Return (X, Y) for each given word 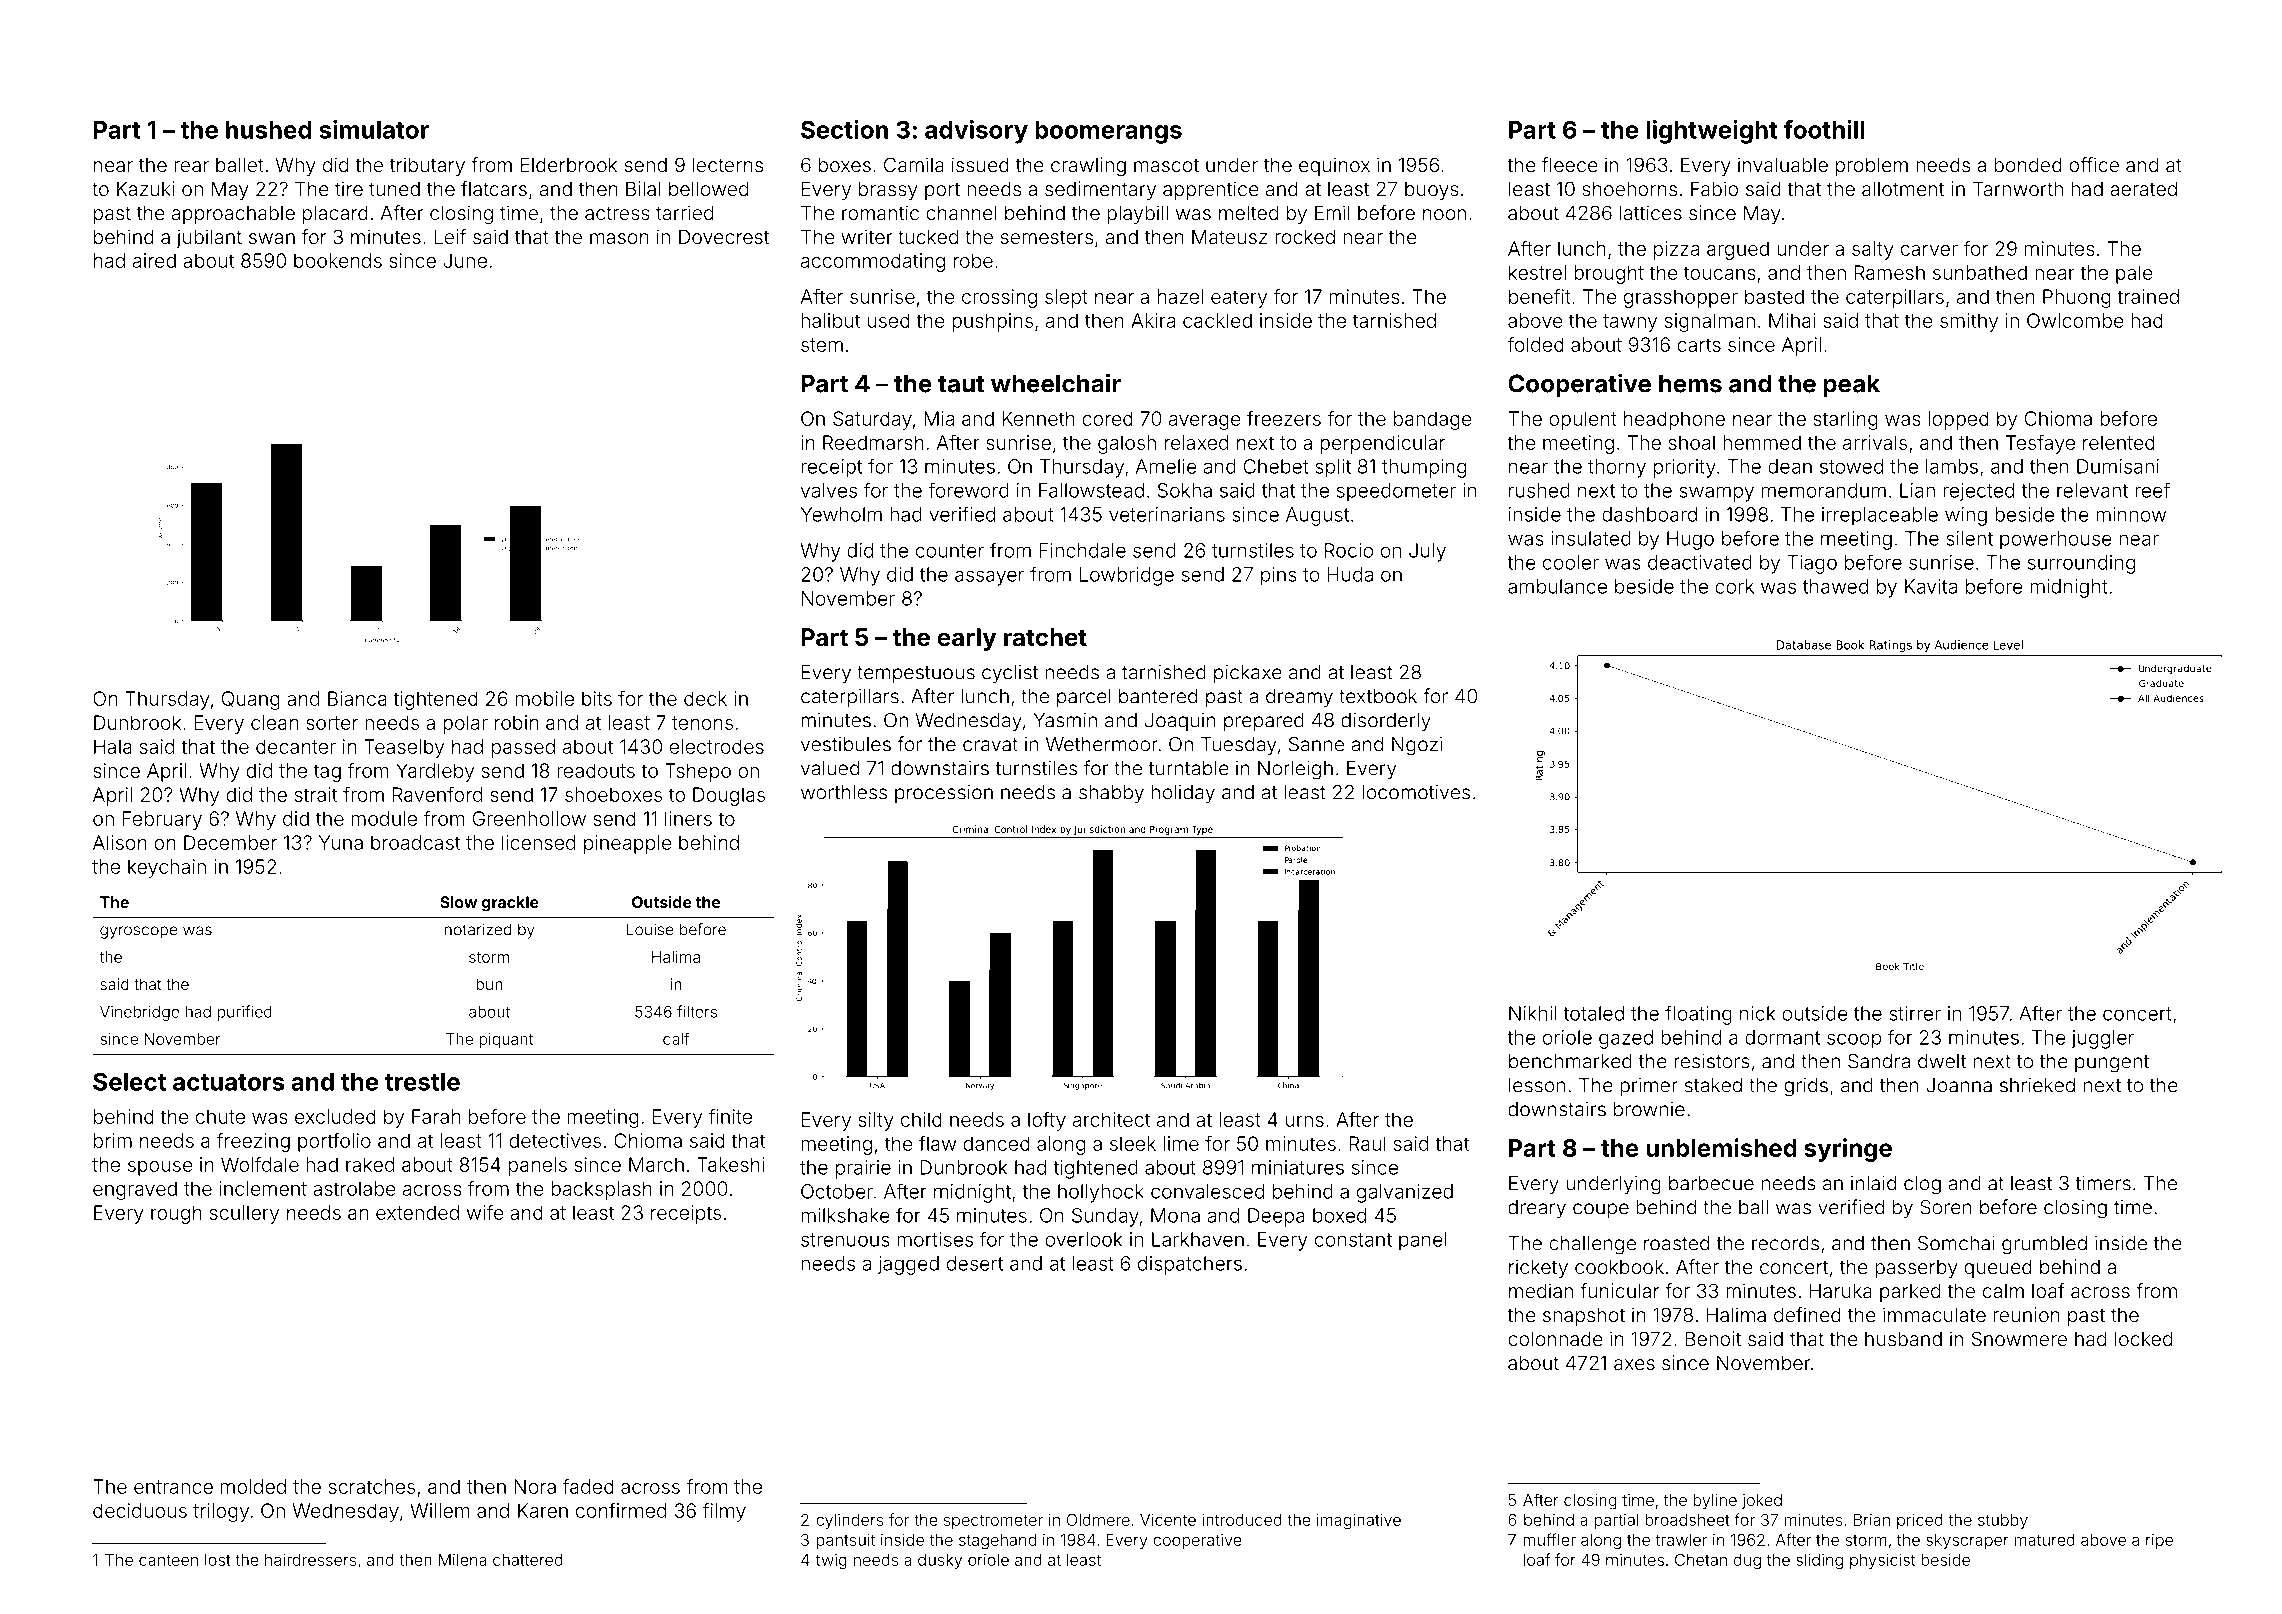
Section (844, 129)
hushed (268, 130)
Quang (251, 700)
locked (2143, 1338)
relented (2119, 442)
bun (489, 984)
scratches (372, 1486)
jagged (908, 1265)
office (2094, 164)
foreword (968, 490)
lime (1181, 1143)
